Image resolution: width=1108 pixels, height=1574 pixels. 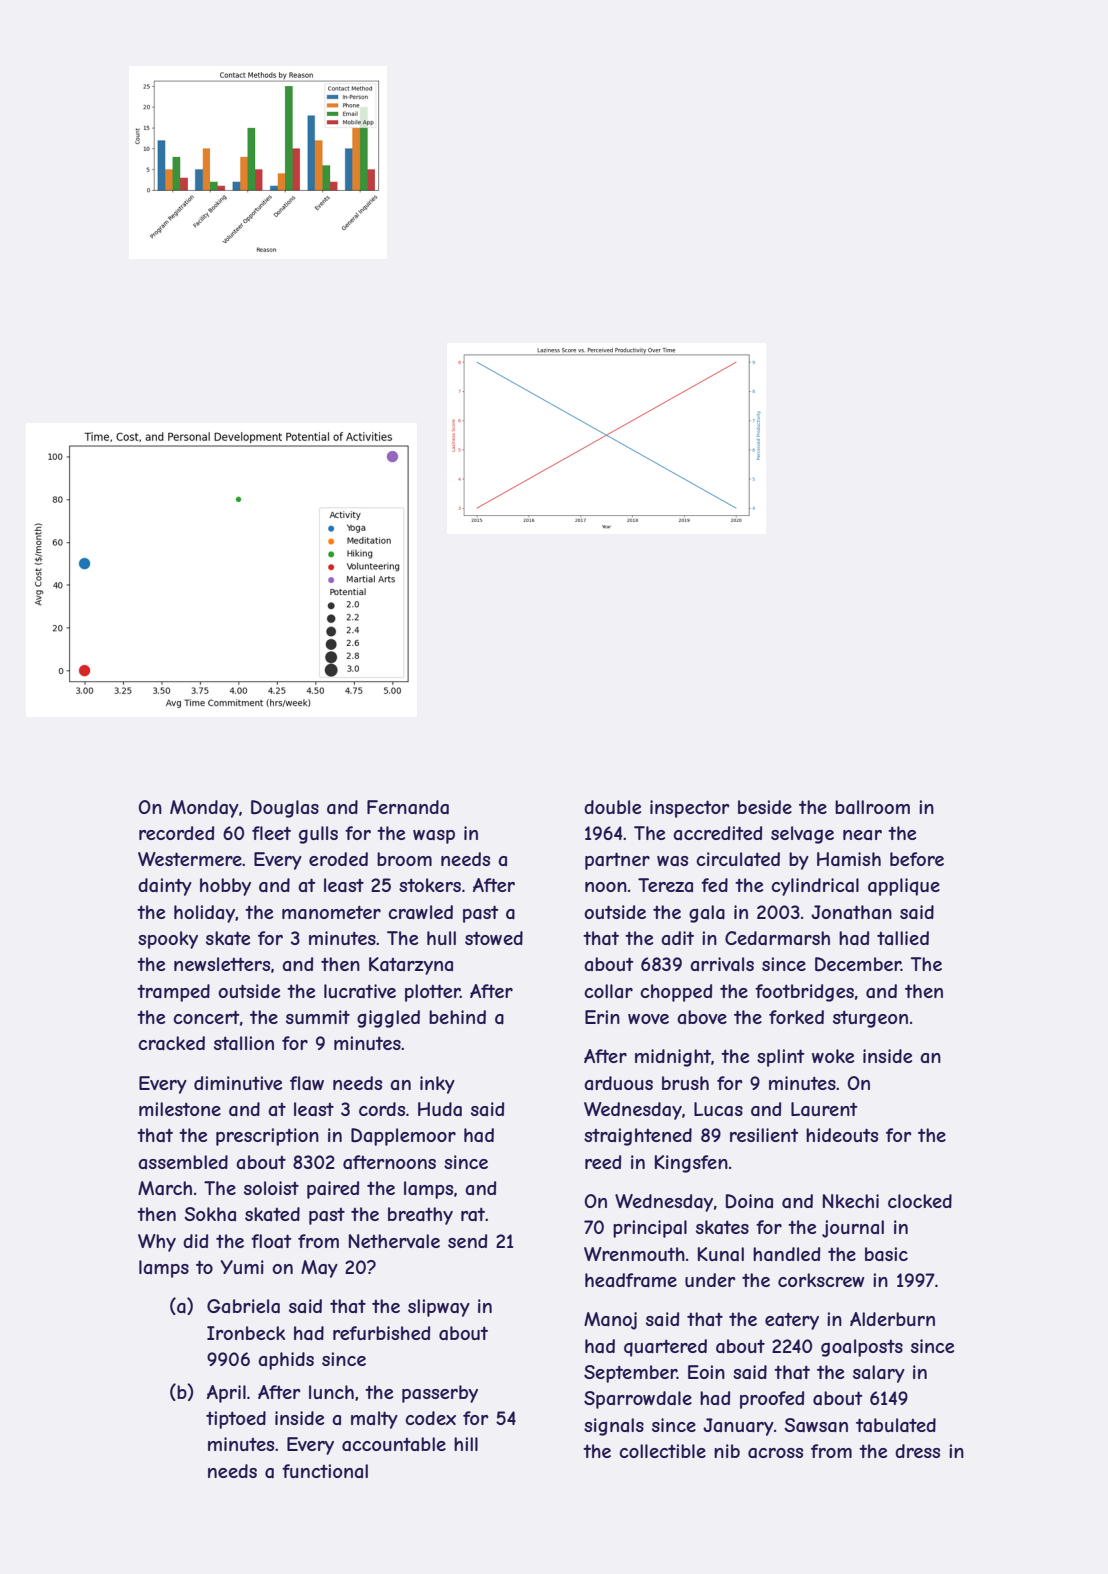 What do you see at coordinates (437, 1085) in the screenshot?
I see `inky` at bounding box center [437, 1085].
